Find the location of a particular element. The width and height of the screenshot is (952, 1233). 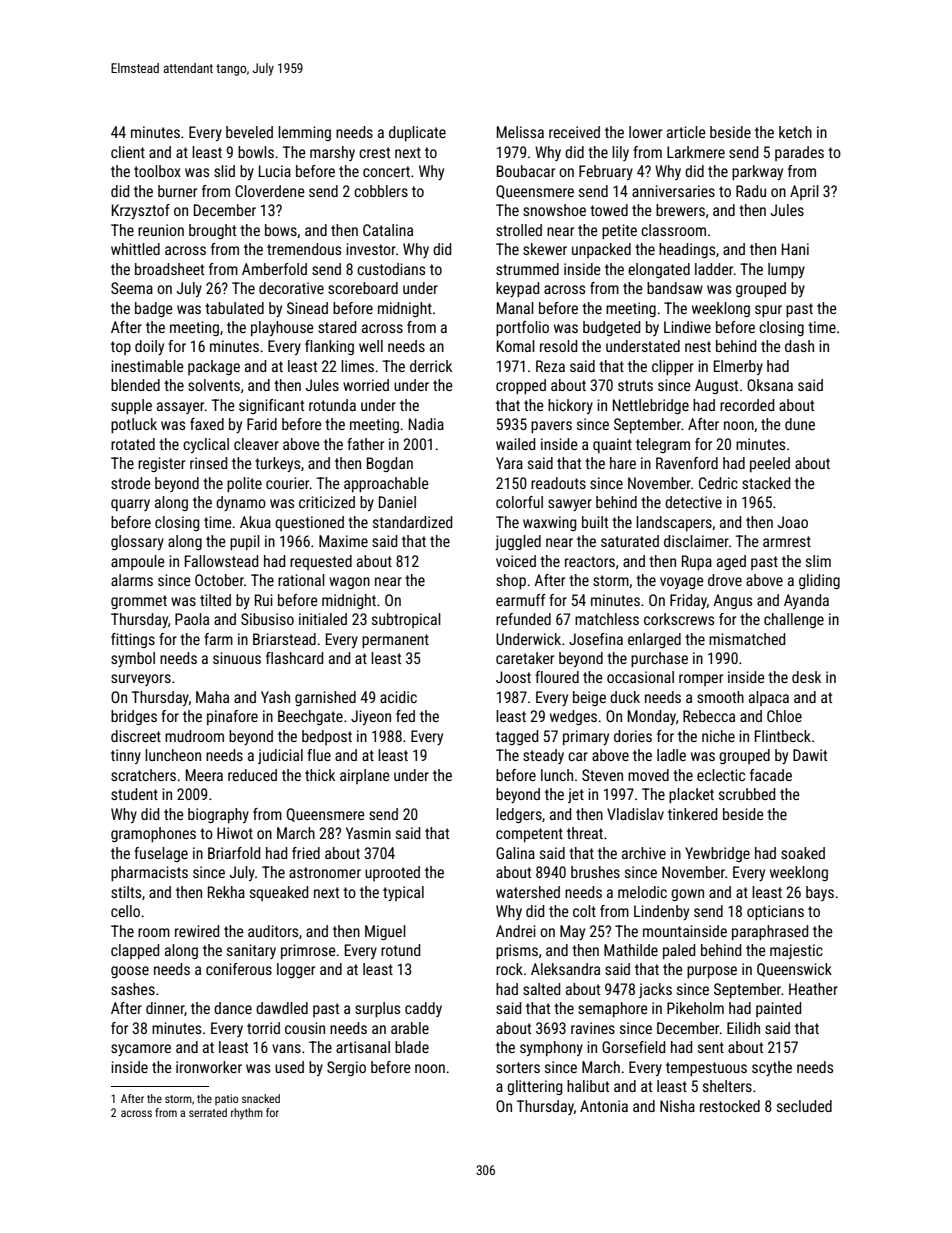

refunded is located at coordinates (523, 619).
